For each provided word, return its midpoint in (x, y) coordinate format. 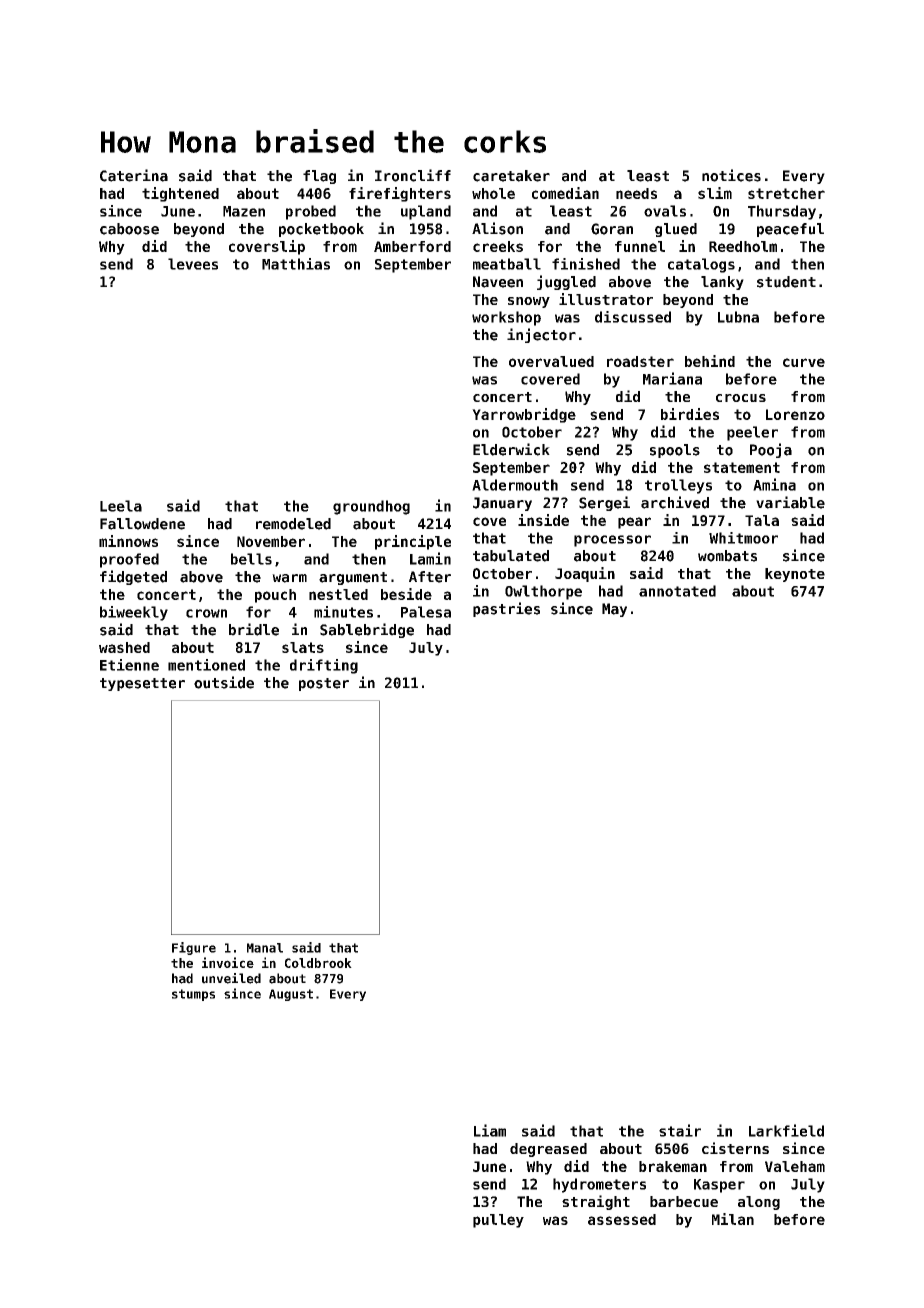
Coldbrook (318, 963)
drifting (324, 666)
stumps (193, 995)
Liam (490, 1130)
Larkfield (786, 1130)
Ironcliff (413, 175)
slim (715, 193)
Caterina (134, 175)
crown (206, 613)
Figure (194, 948)
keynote (795, 575)
